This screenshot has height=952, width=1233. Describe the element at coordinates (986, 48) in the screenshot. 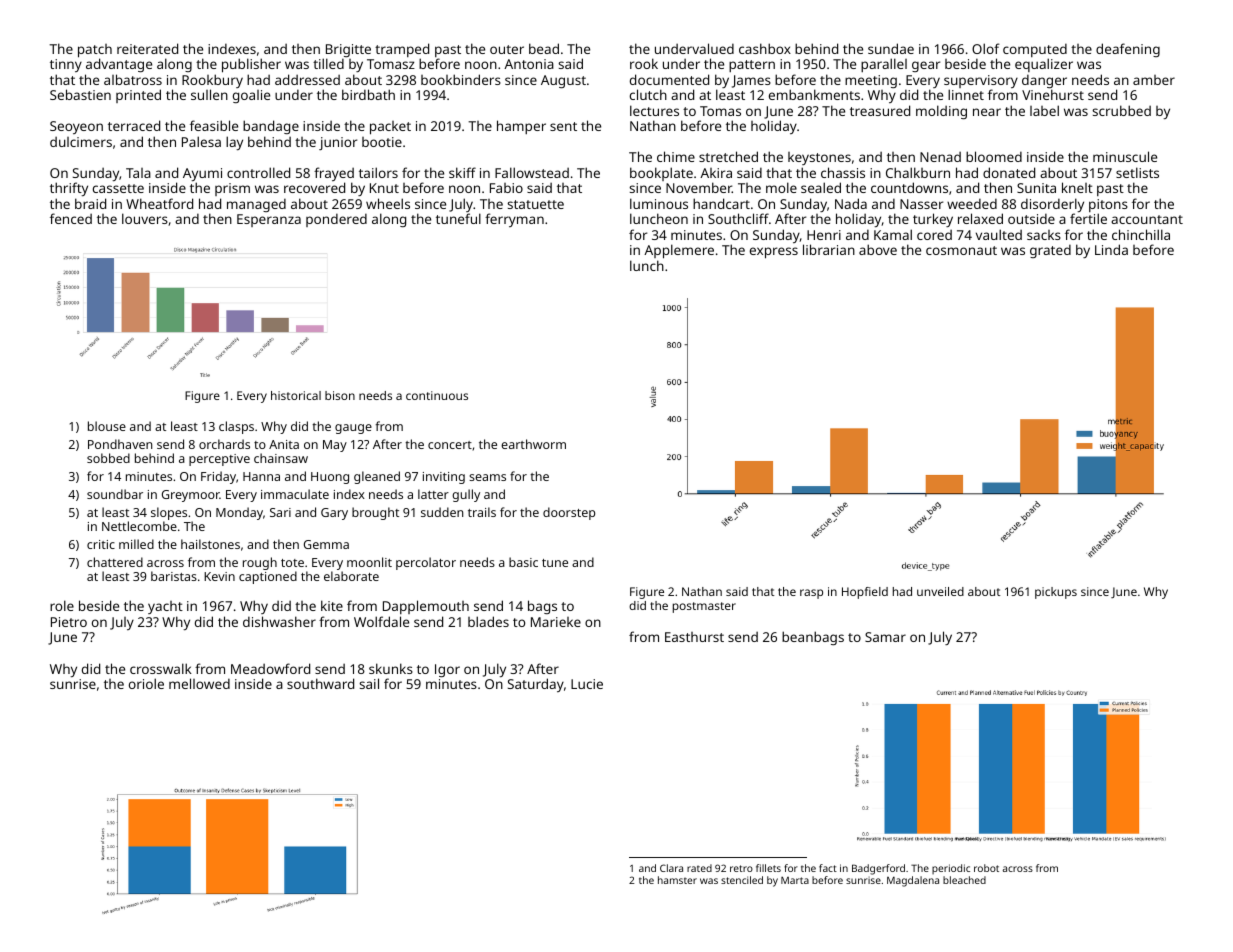

I see `Olof` at that location.
